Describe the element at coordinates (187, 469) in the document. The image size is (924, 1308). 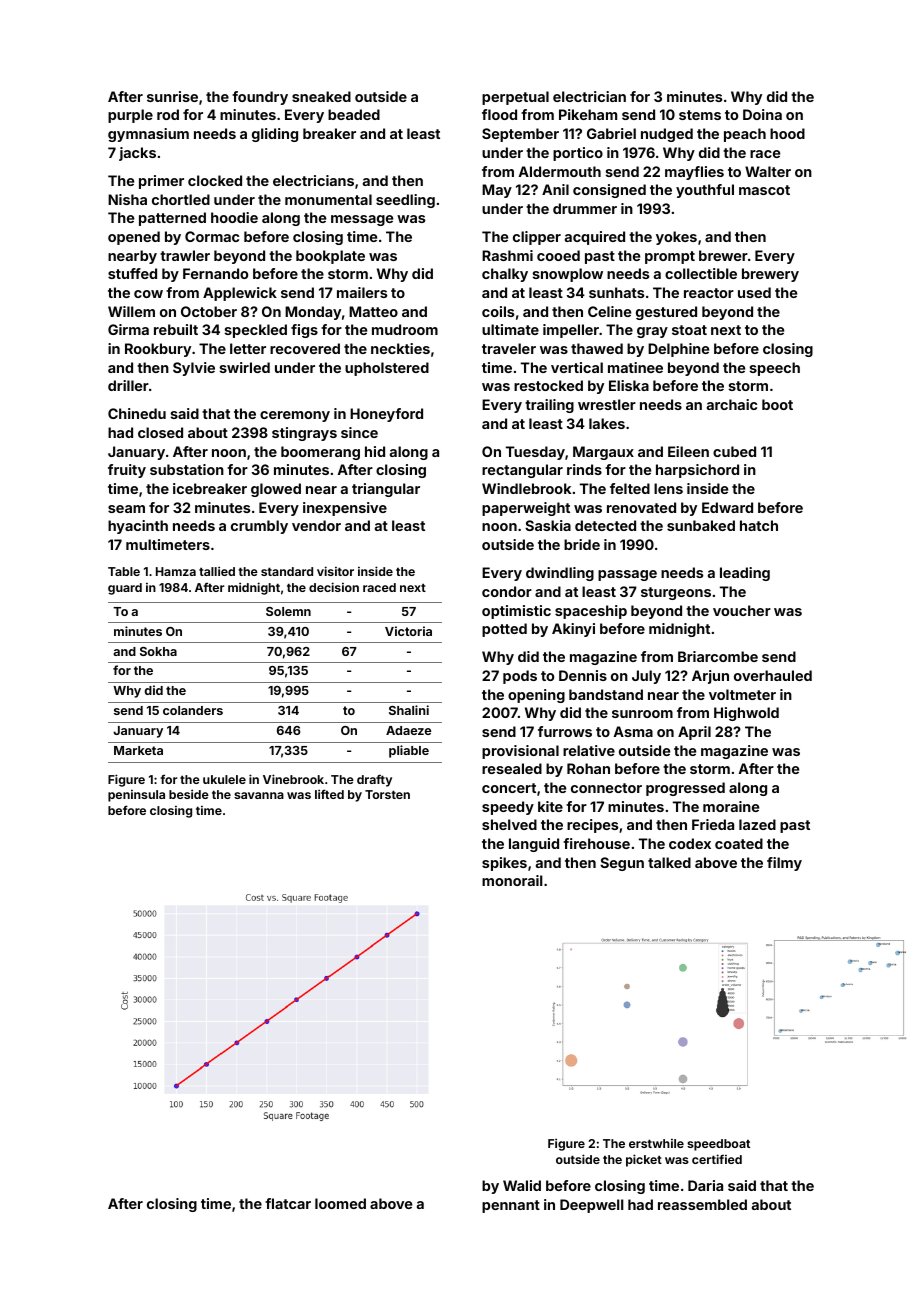
I see `substation` at that location.
